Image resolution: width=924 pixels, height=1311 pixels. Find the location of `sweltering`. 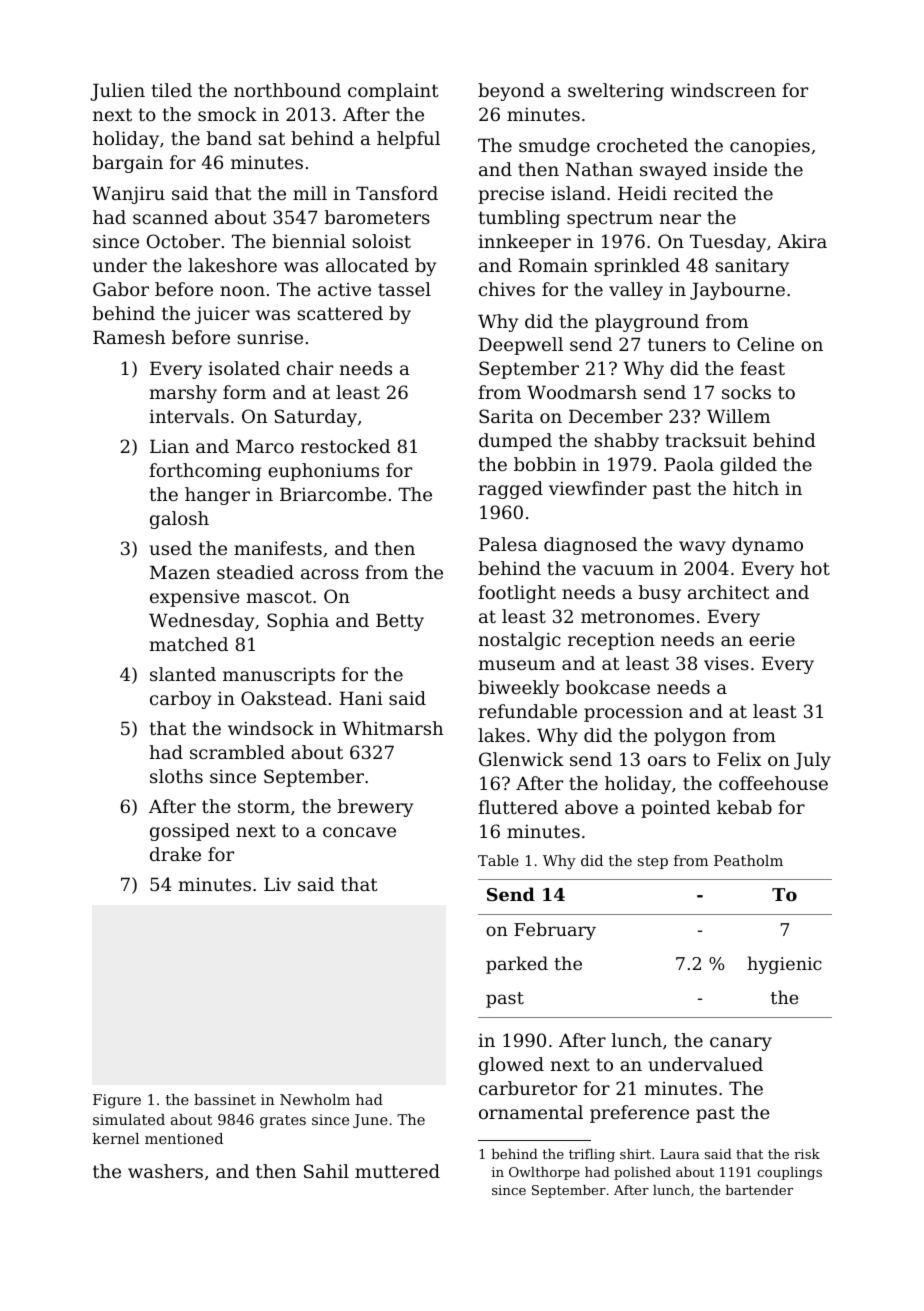

sweltering is located at coordinates (616, 92).
